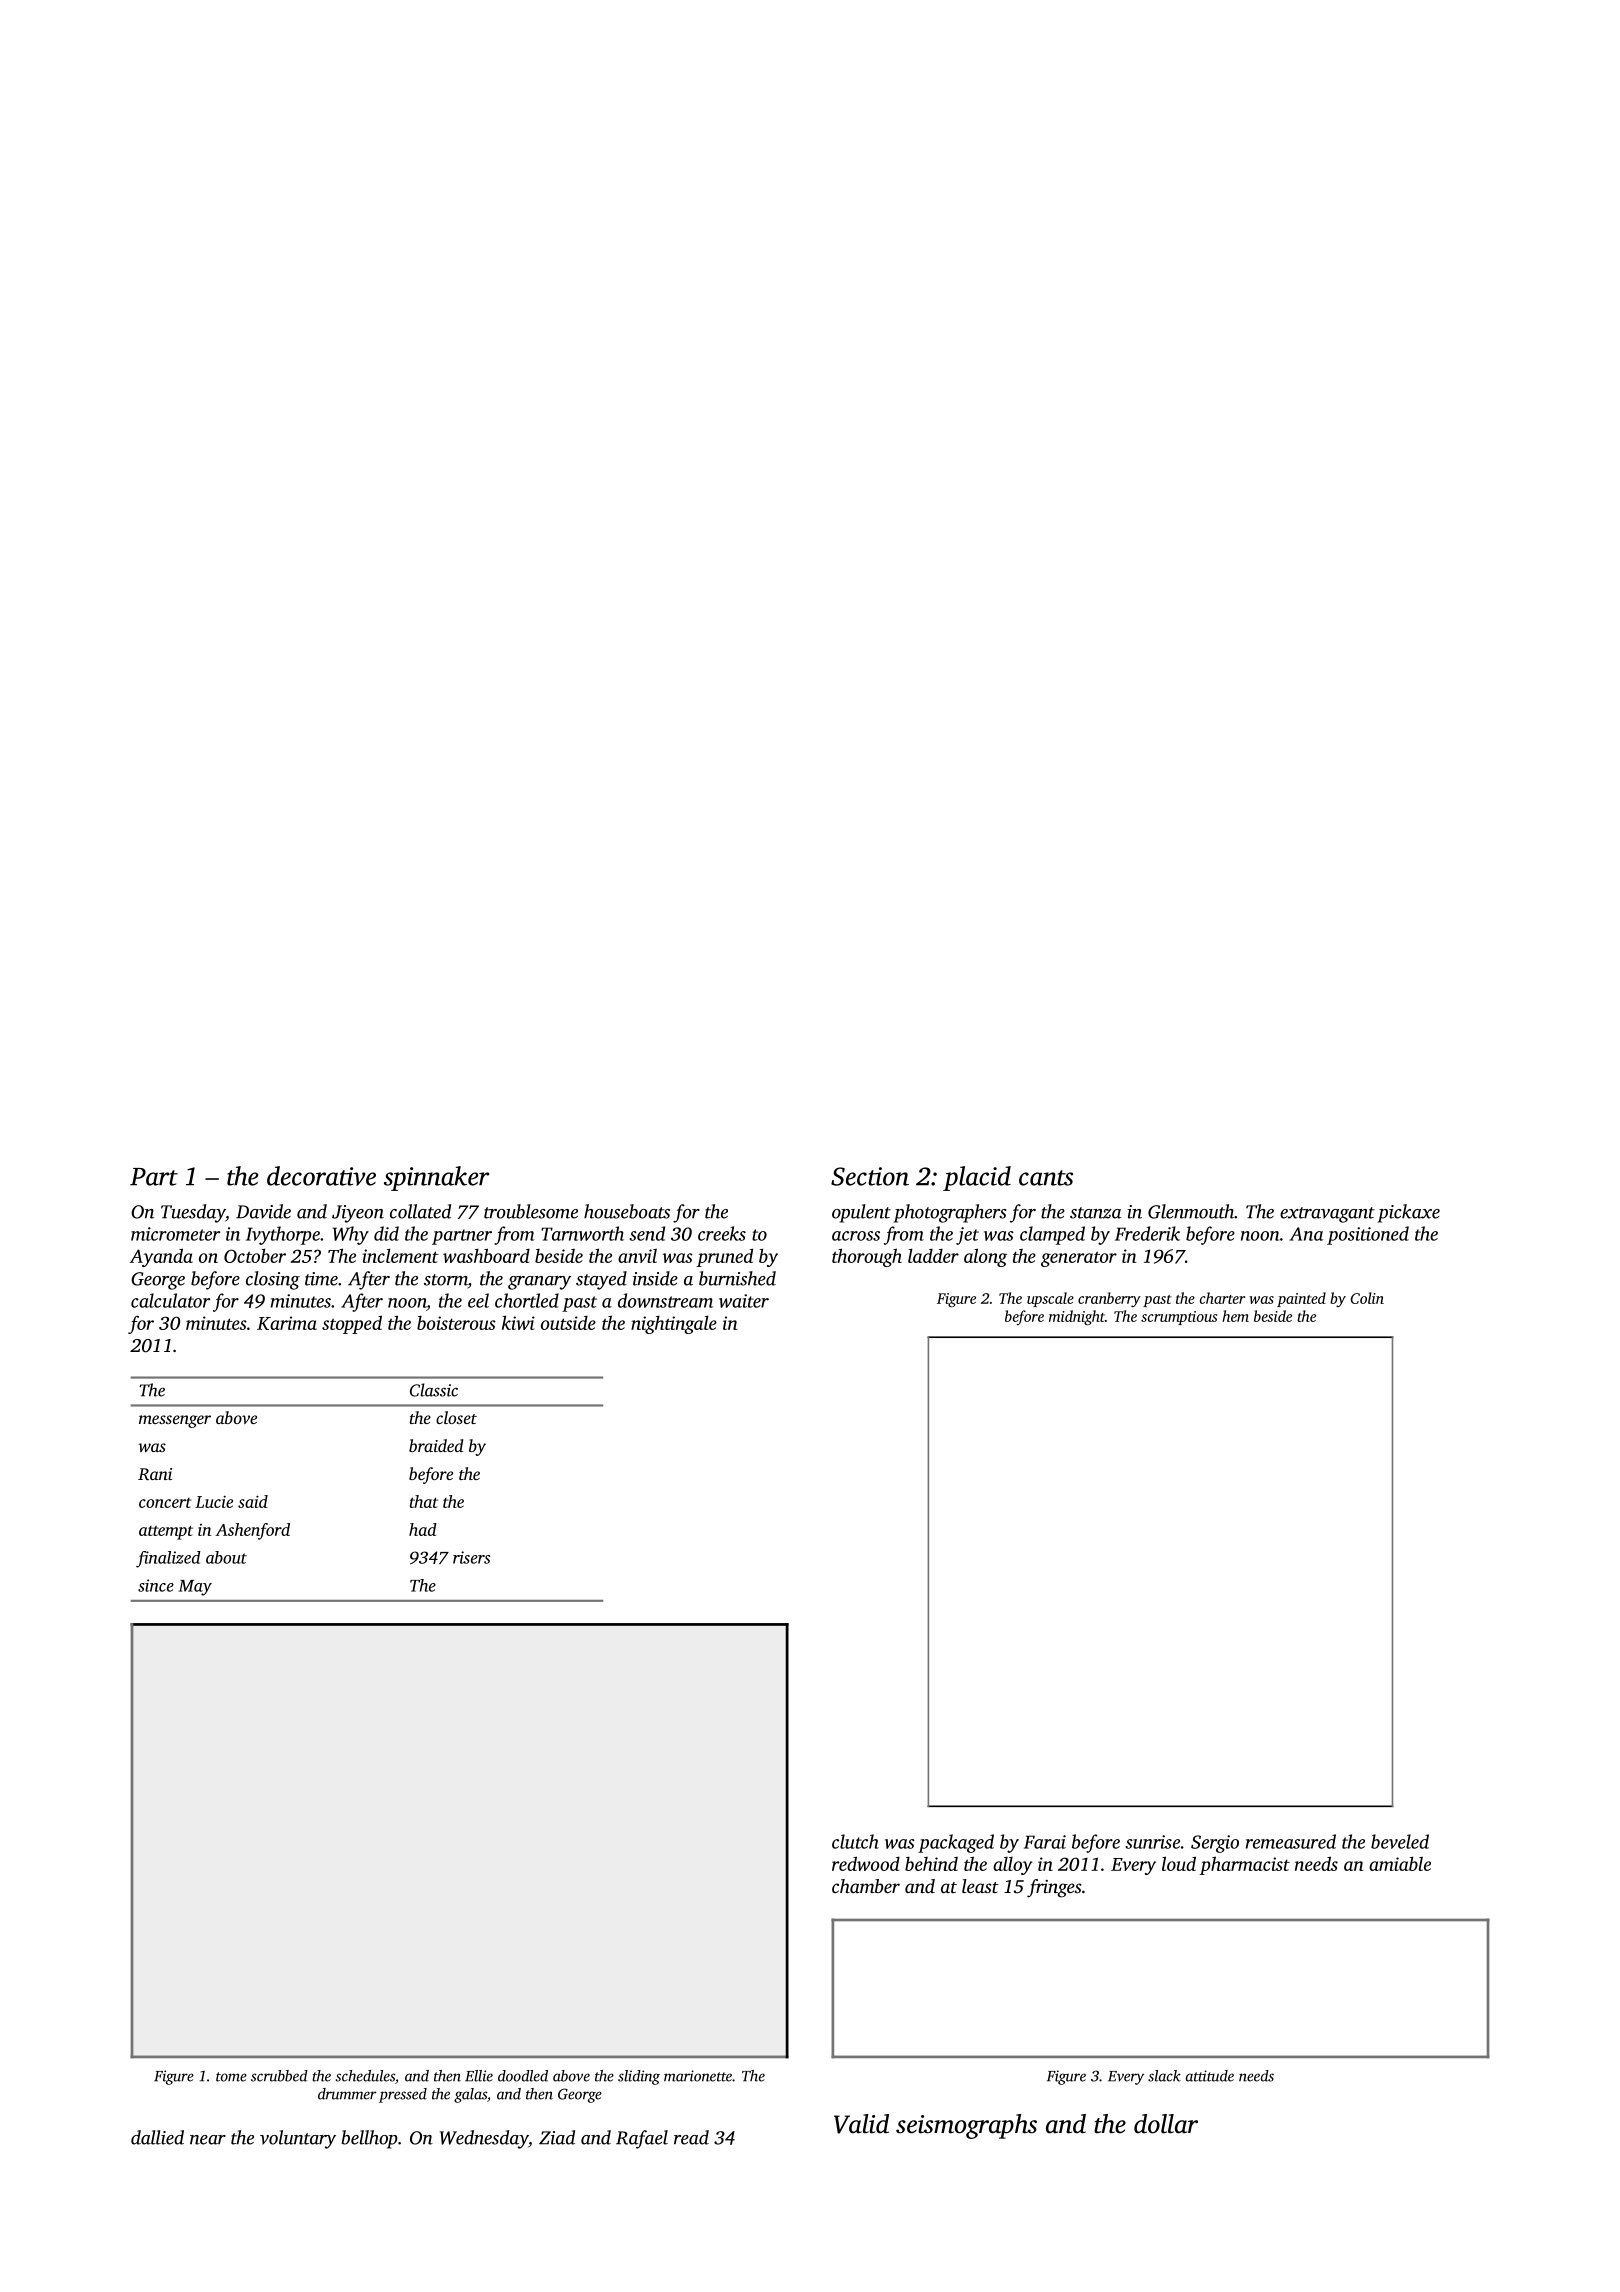  Describe the element at coordinates (1235, 1316) in the document. I see `hem` at that location.
